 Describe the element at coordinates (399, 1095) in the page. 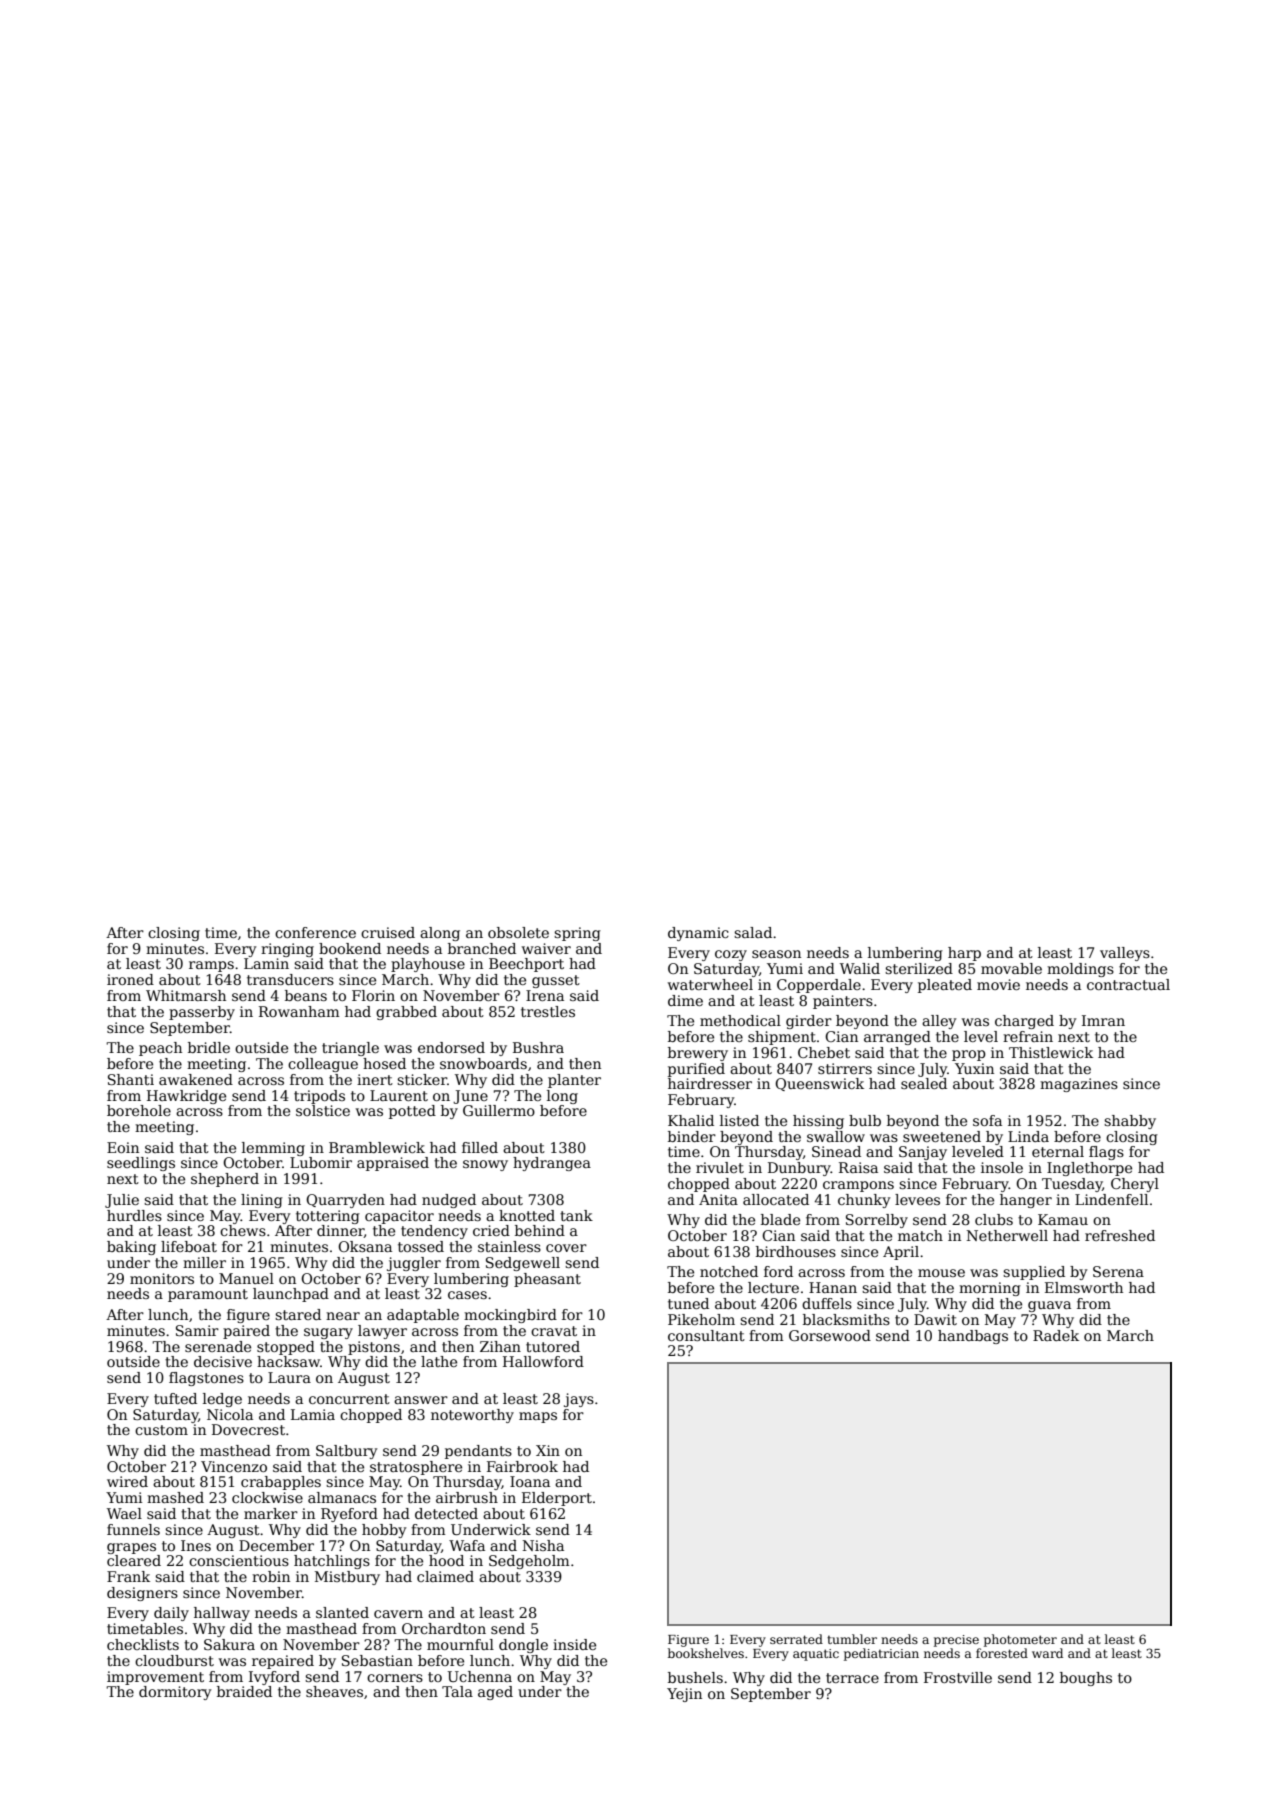

I see `Laurent` at that location.
